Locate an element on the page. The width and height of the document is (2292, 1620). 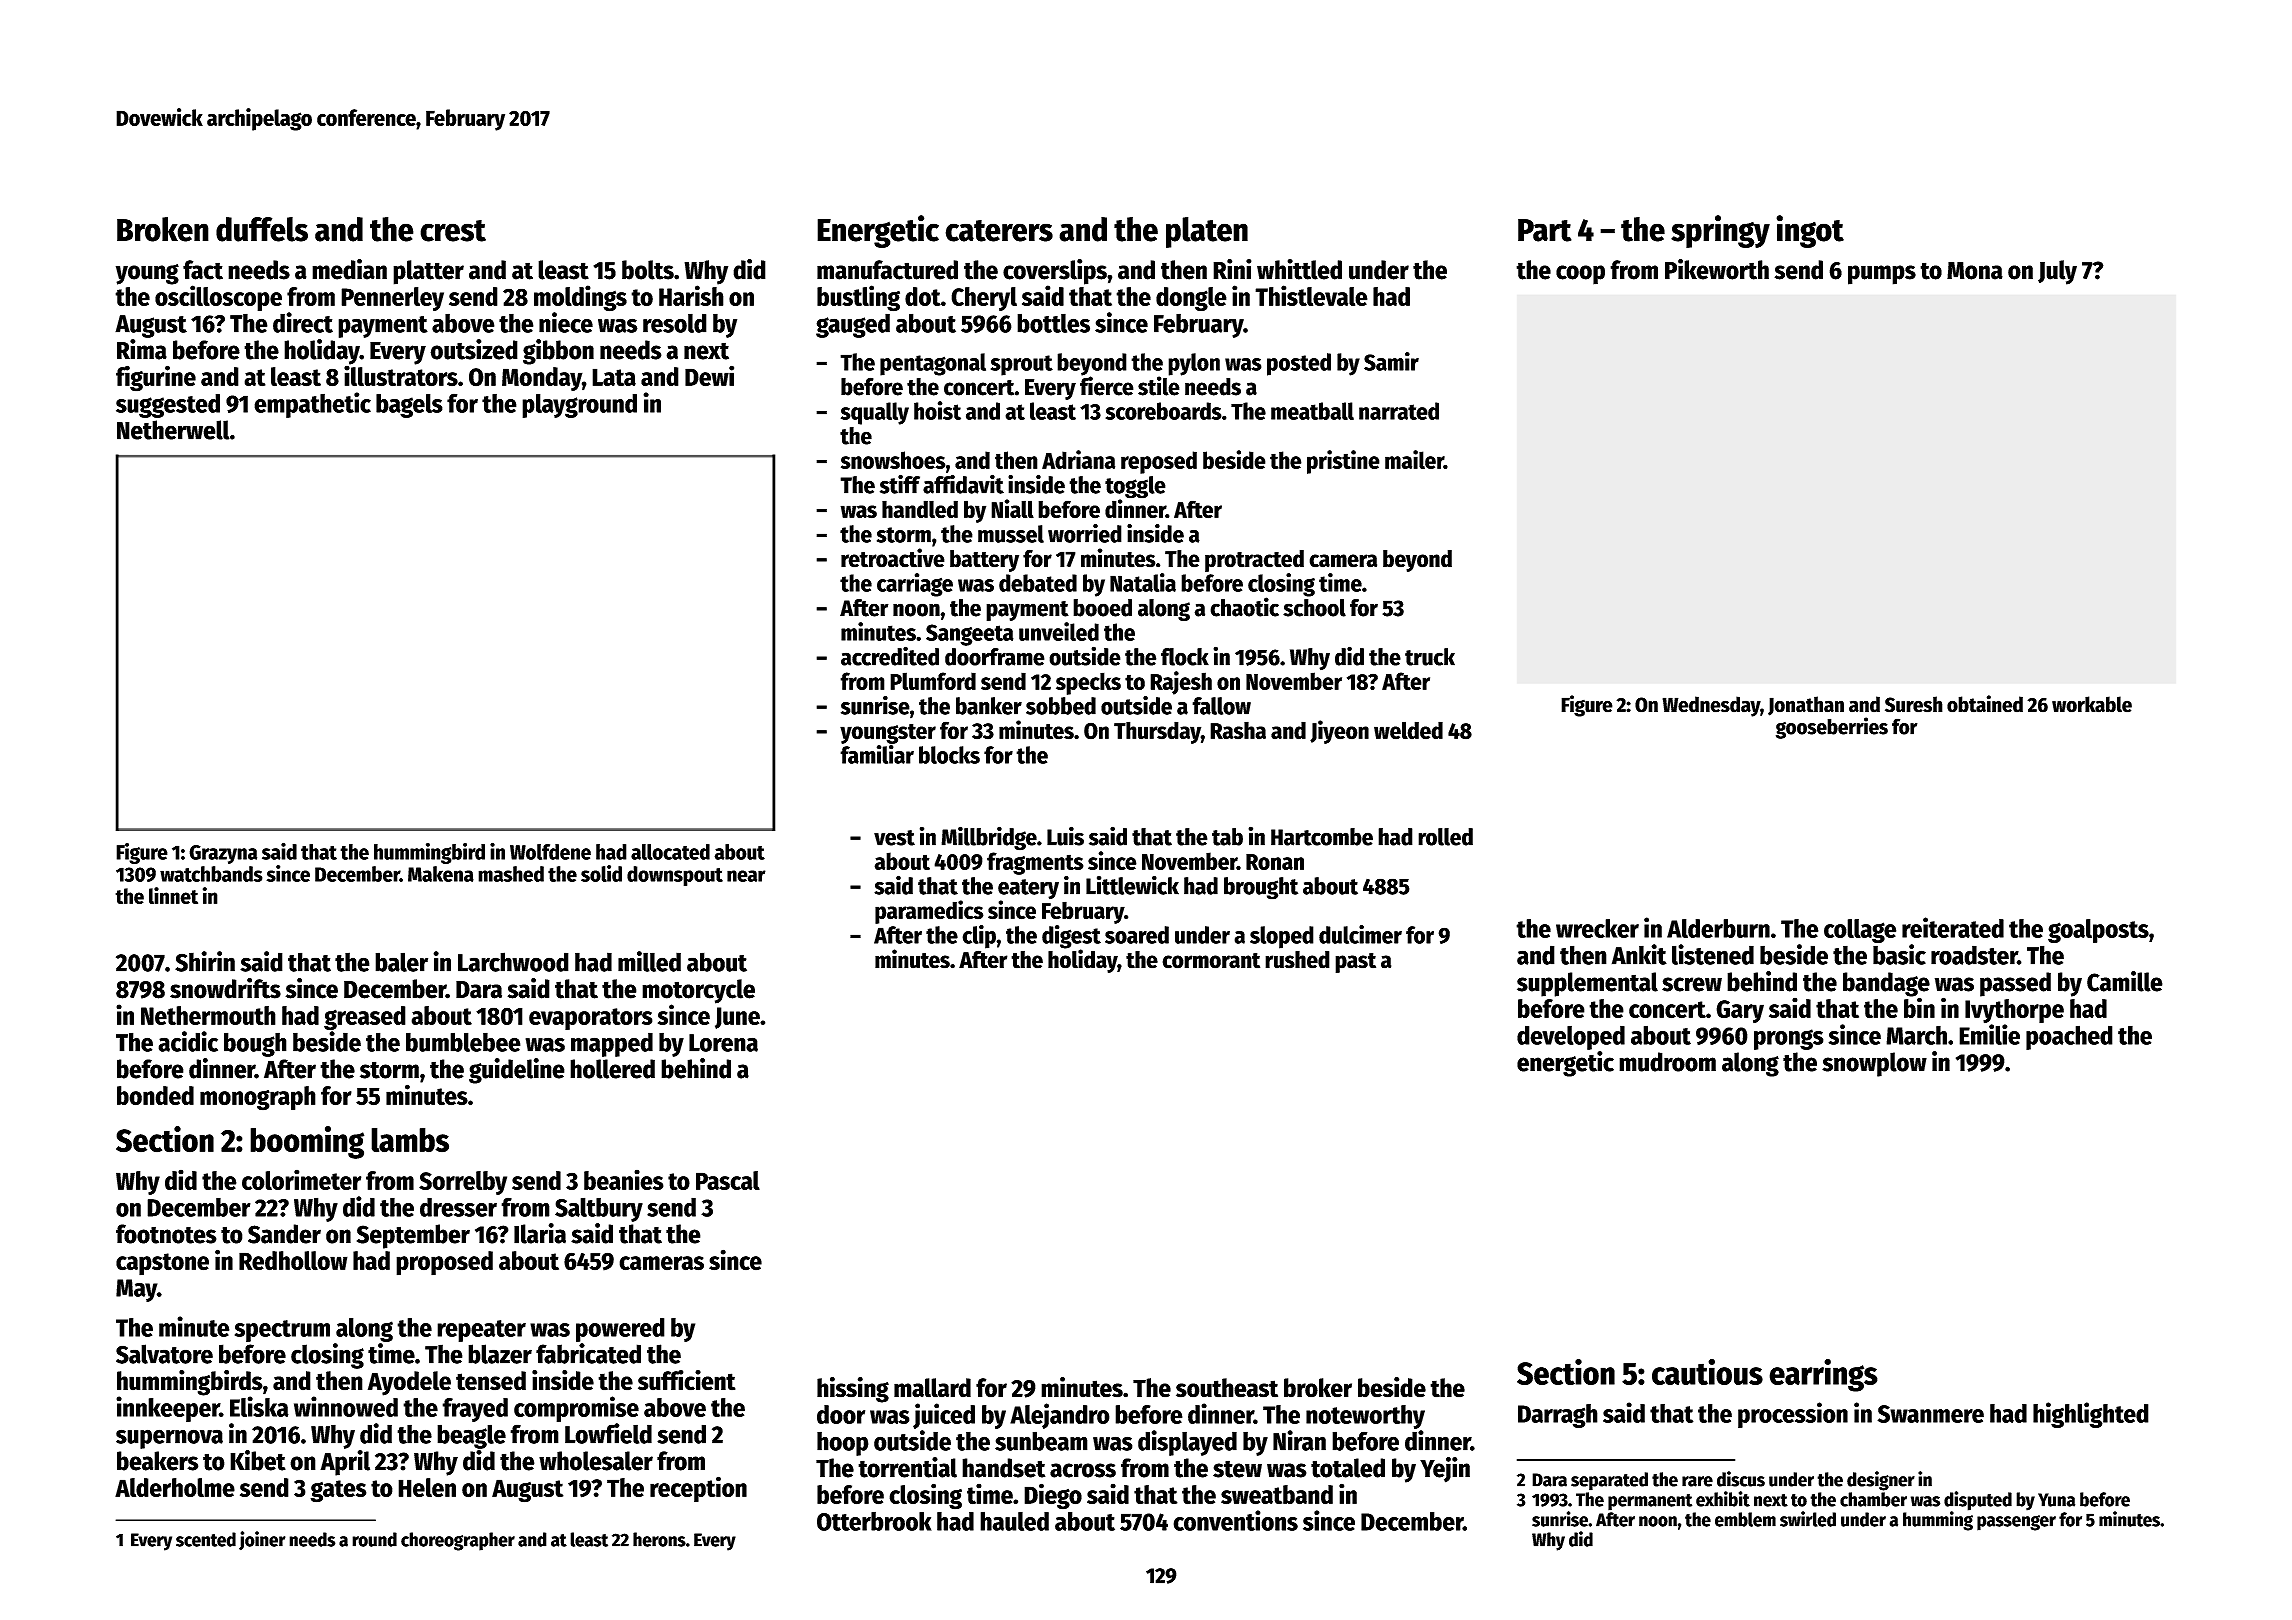
Pascal is located at coordinates (728, 1180).
